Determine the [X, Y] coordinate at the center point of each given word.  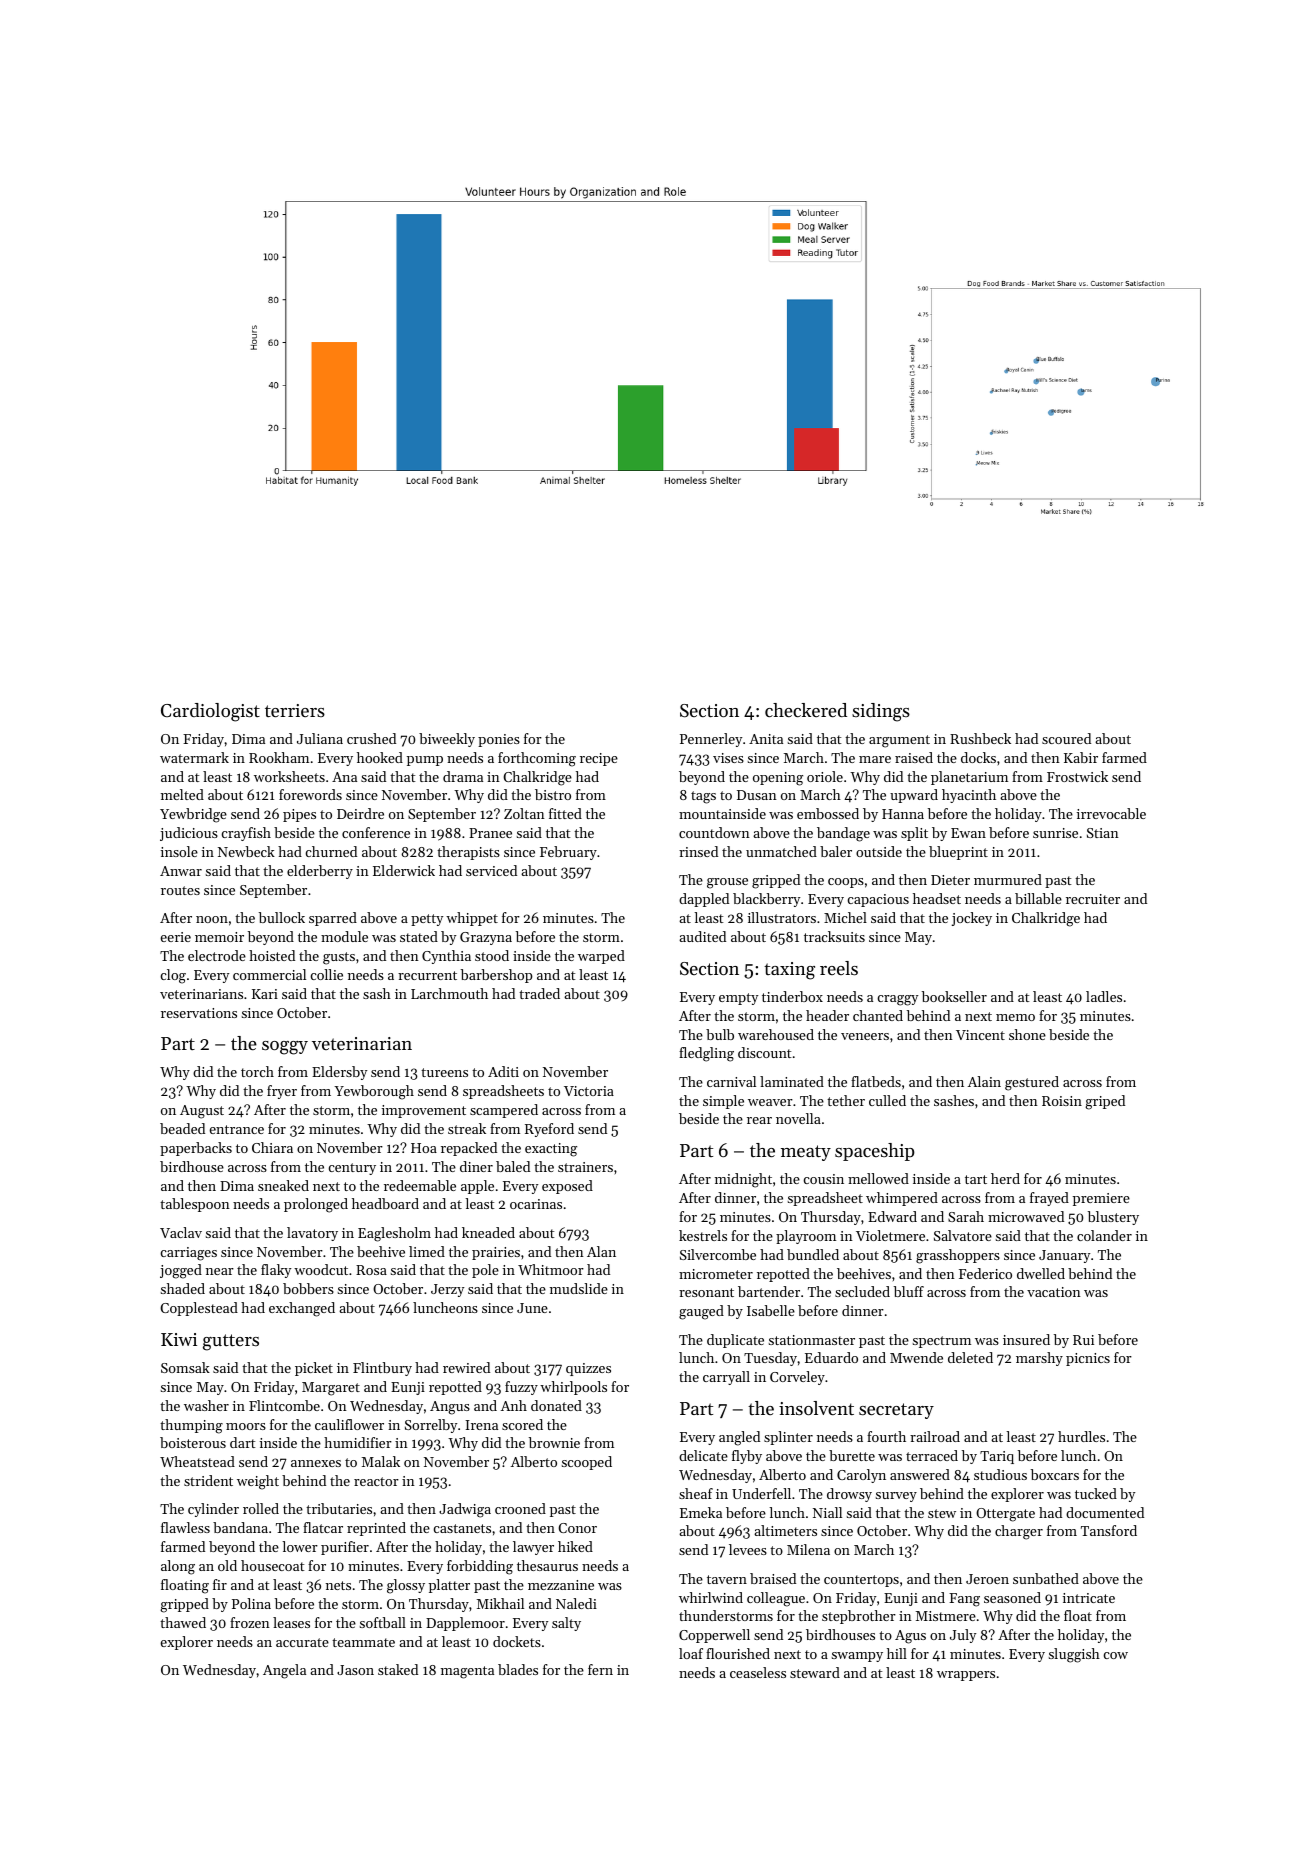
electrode [217, 955]
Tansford [1109, 1530]
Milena [808, 1549]
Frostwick [1077, 776]
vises [728, 758]
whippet [472, 919]
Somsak [185, 1367]
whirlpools [573, 1388]
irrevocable [1111, 813]
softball [383, 1622]
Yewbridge [193, 815]
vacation [1054, 1292]
